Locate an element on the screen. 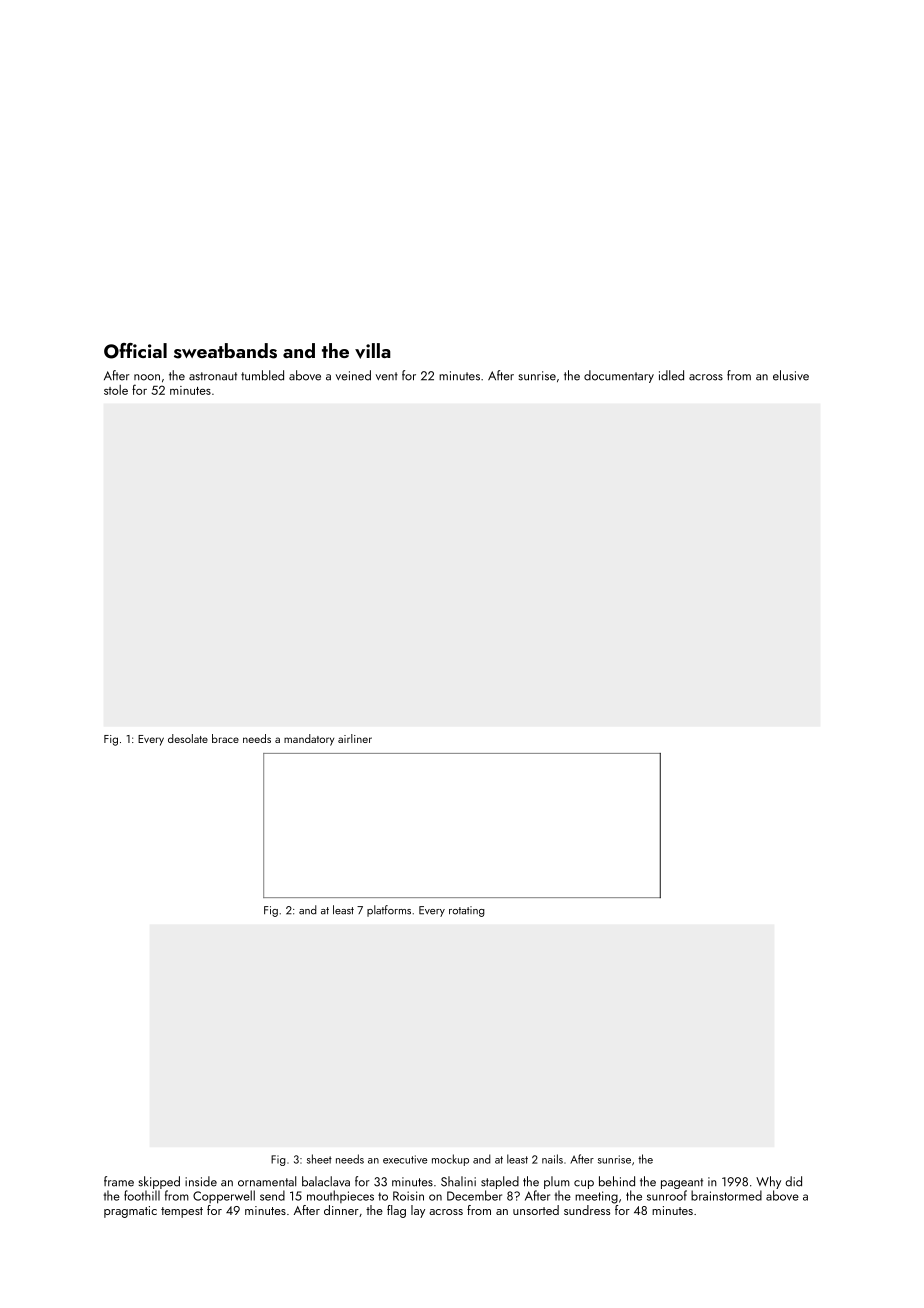 The width and height of the screenshot is (924, 1308). airliner is located at coordinates (355, 738).
